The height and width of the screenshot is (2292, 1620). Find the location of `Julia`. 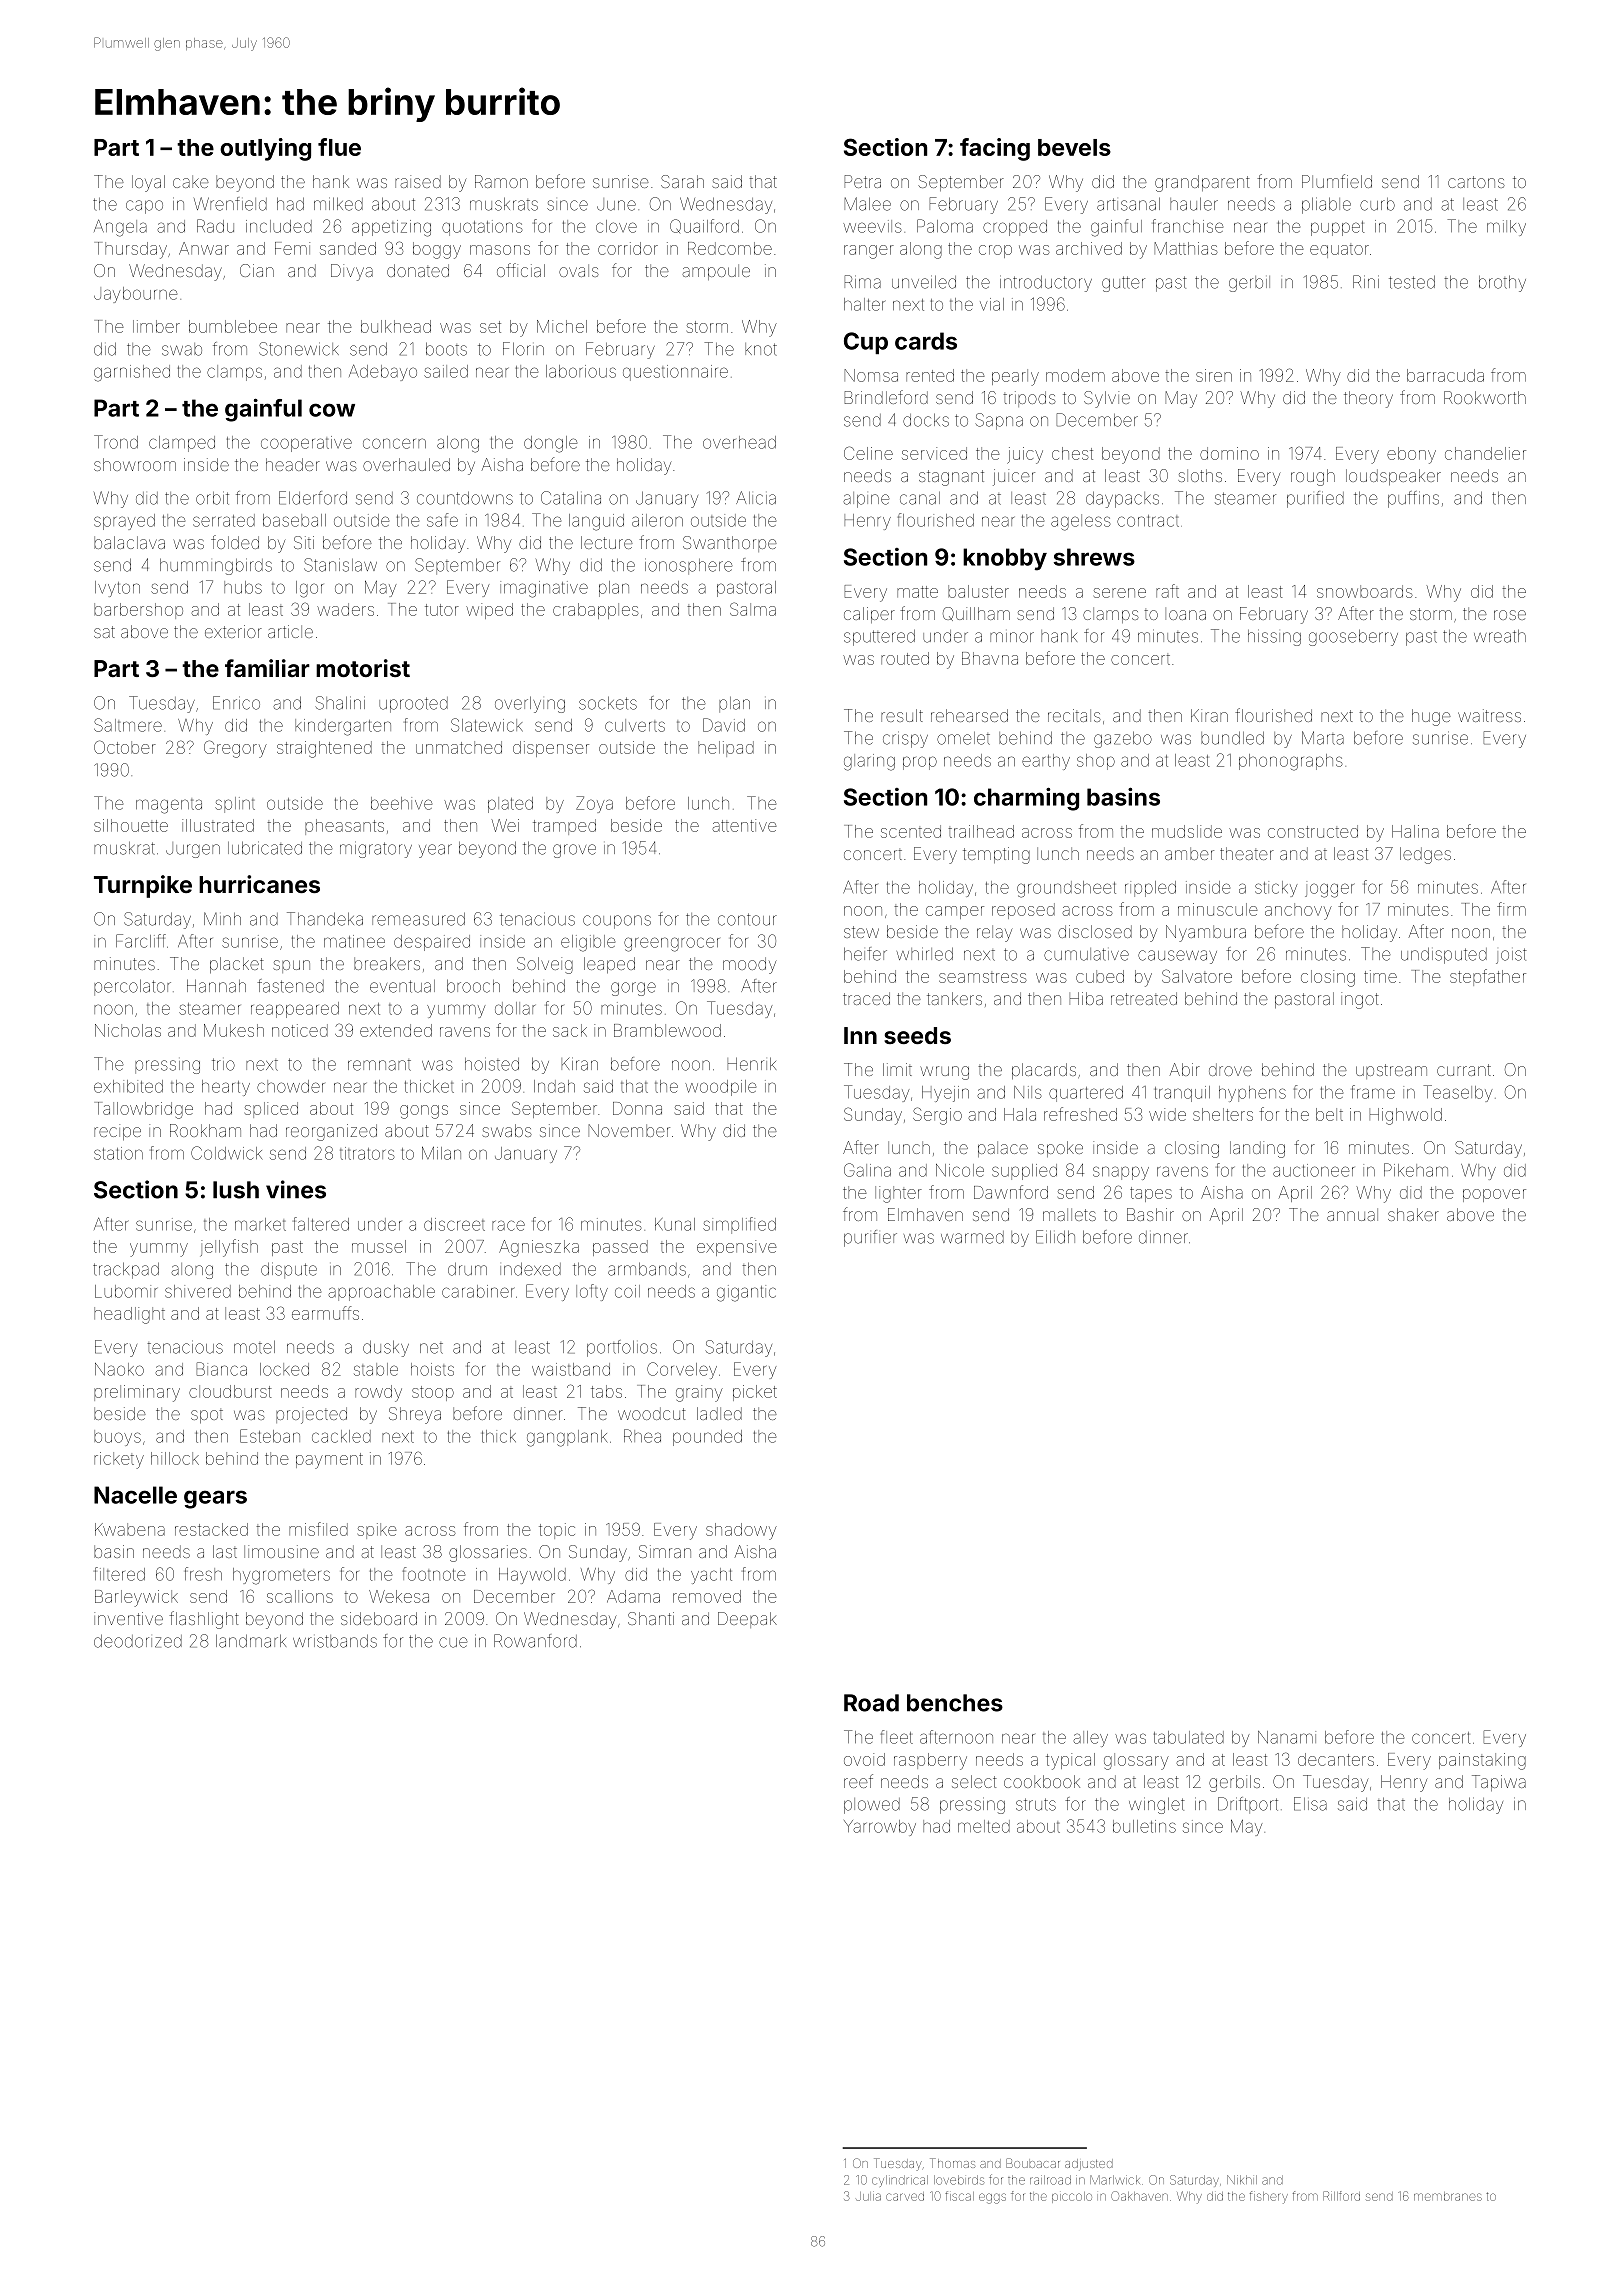

Julia is located at coordinates (868, 2196).
